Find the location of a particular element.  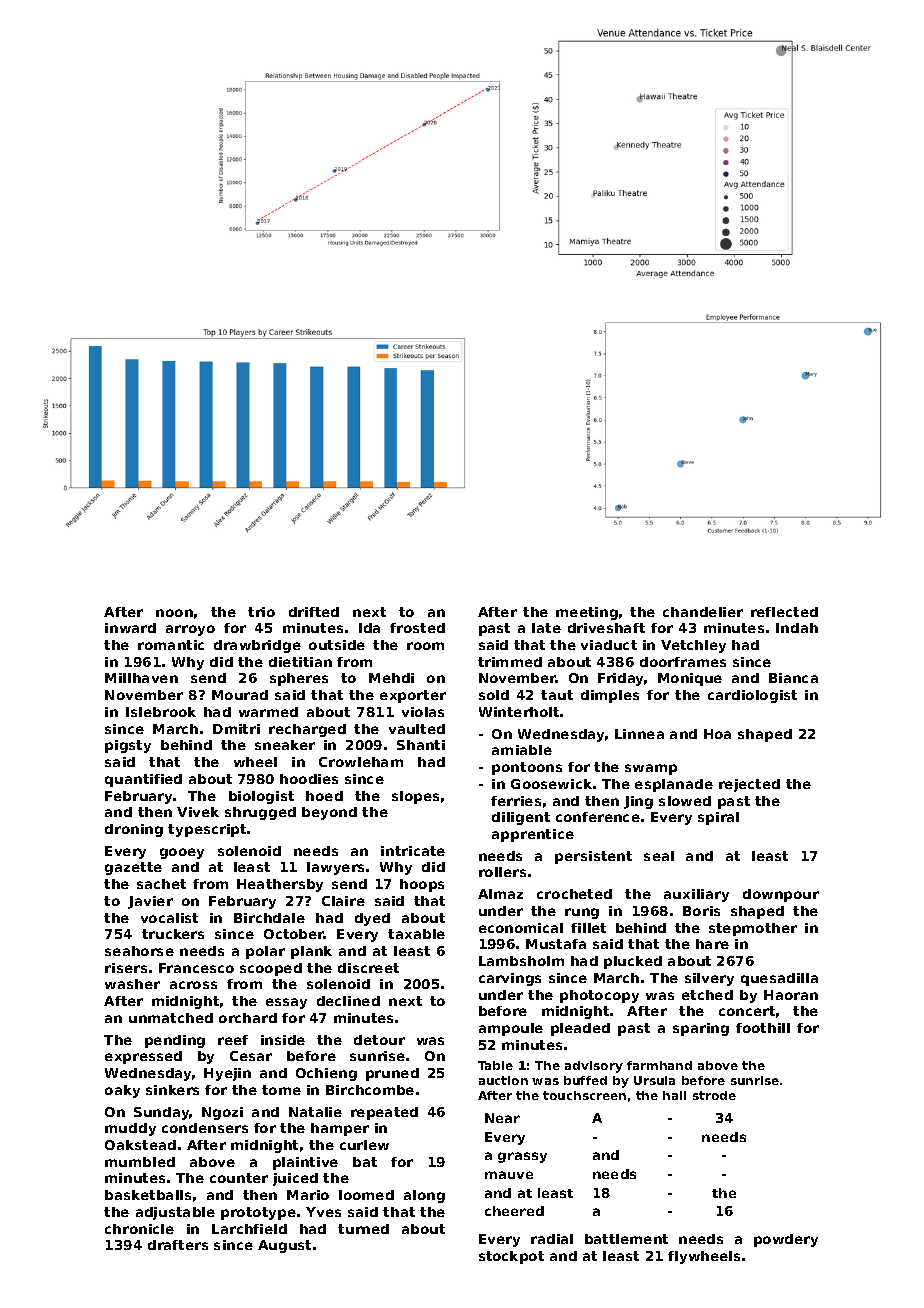

seal is located at coordinates (659, 856).
